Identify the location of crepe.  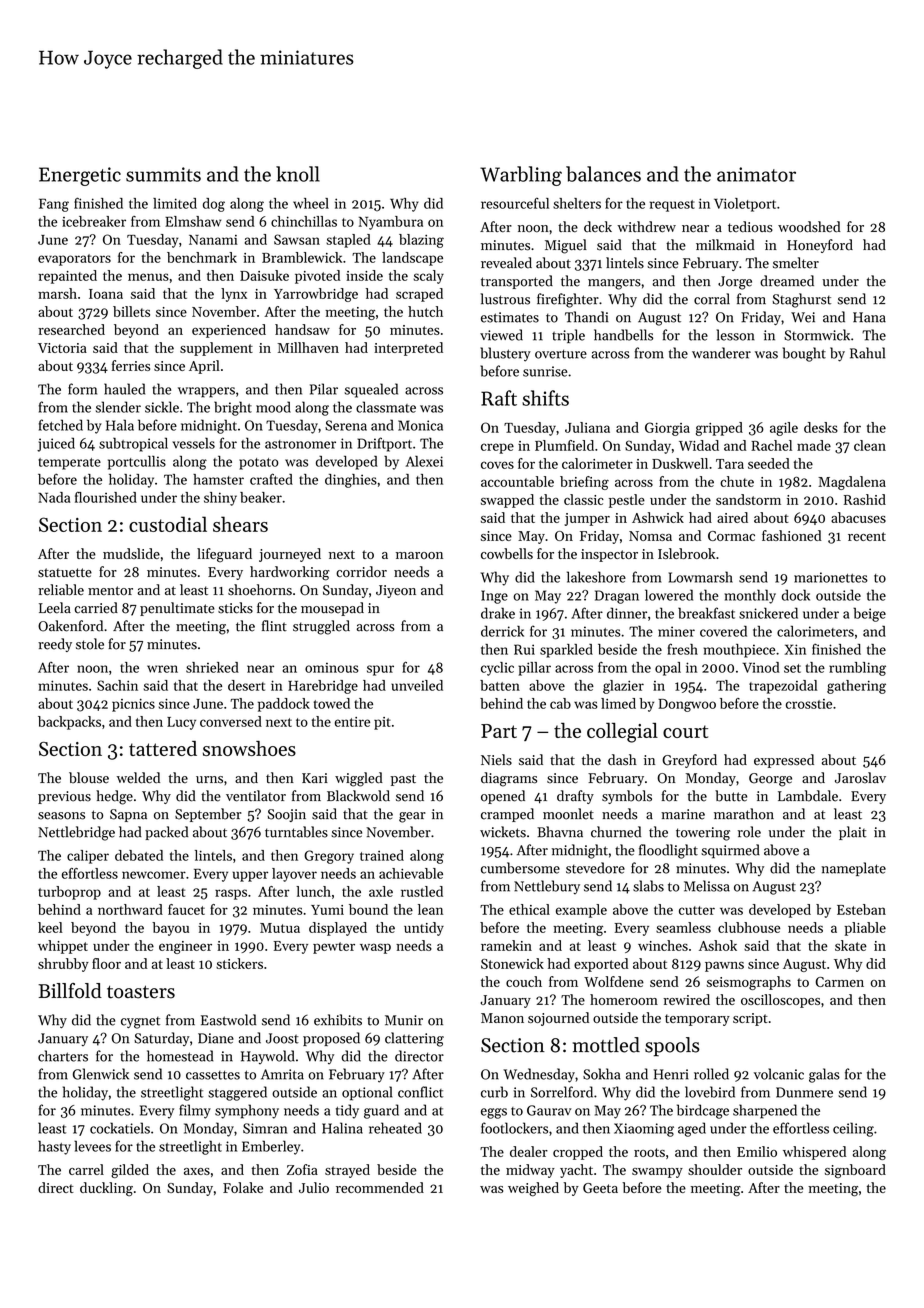
(497, 448).
